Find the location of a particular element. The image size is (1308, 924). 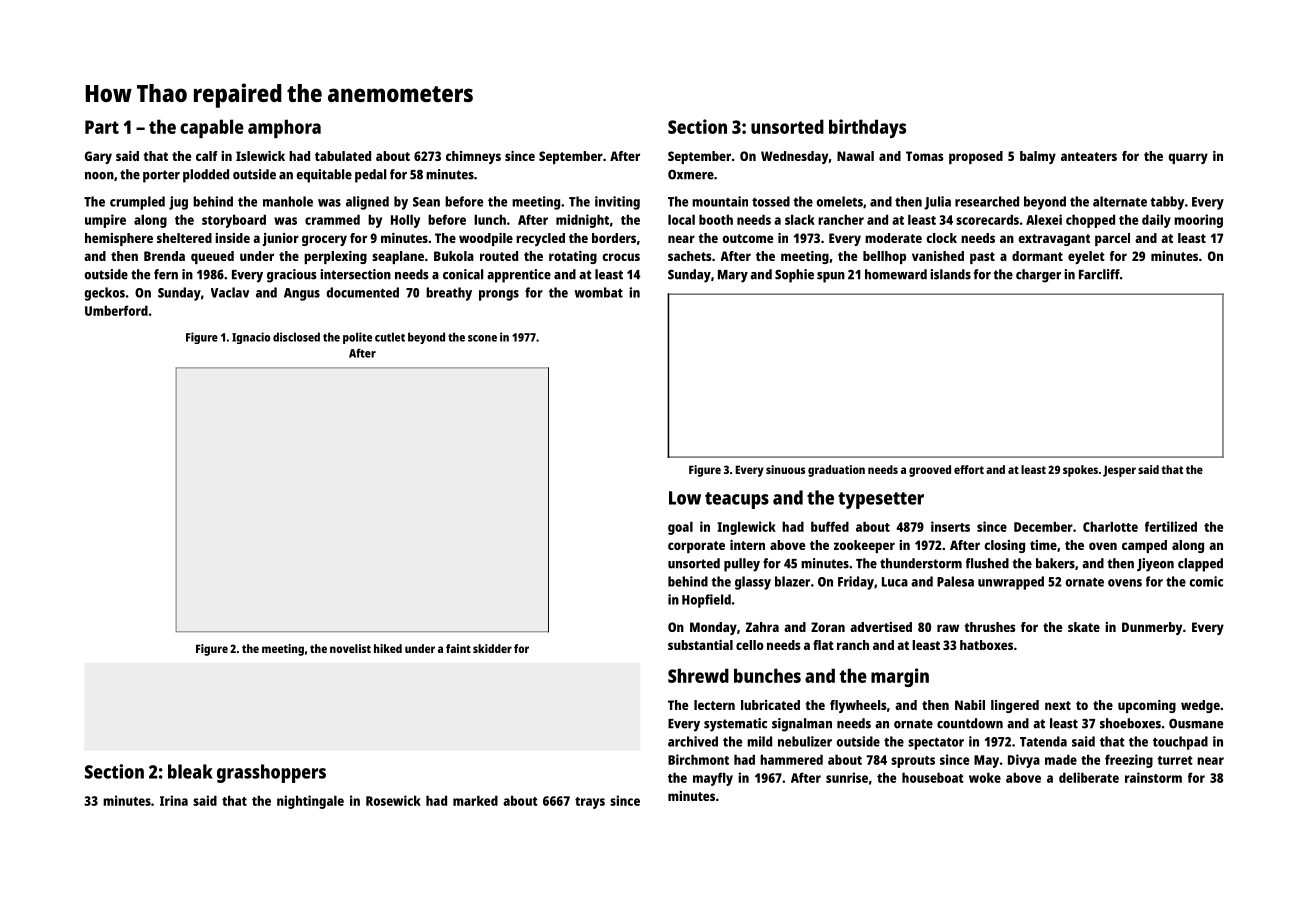

local is located at coordinates (681, 219).
